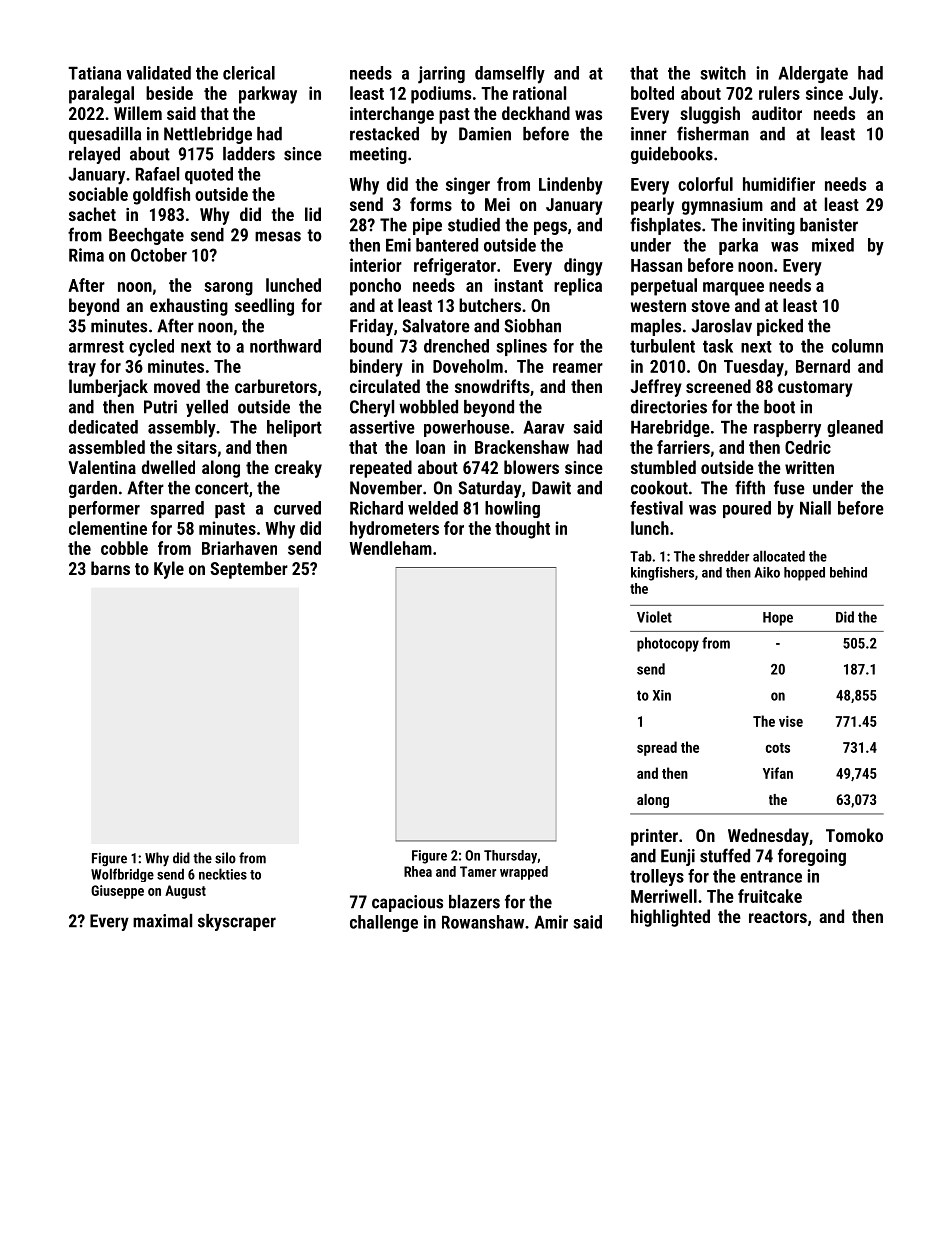 The height and width of the page is (1233, 952). What do you see at coordinates (768, 837) in the page?
I see `Wednesday` at bounding box center [768, 837].
